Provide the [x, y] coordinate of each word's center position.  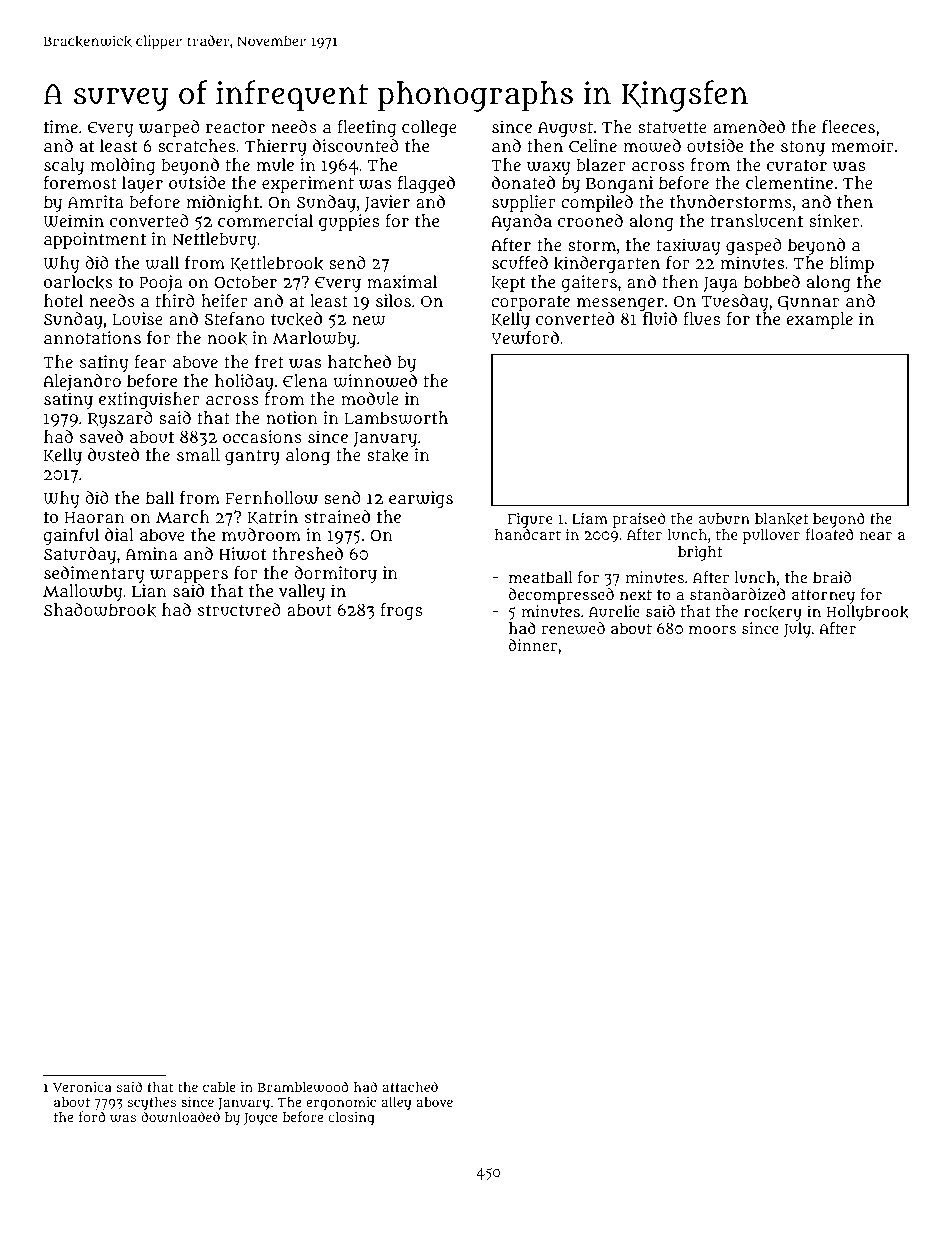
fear [150, 361]
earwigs [421, 499]
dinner [533, 645]
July [797, 630]
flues [701, 318]
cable [219, 1087]
